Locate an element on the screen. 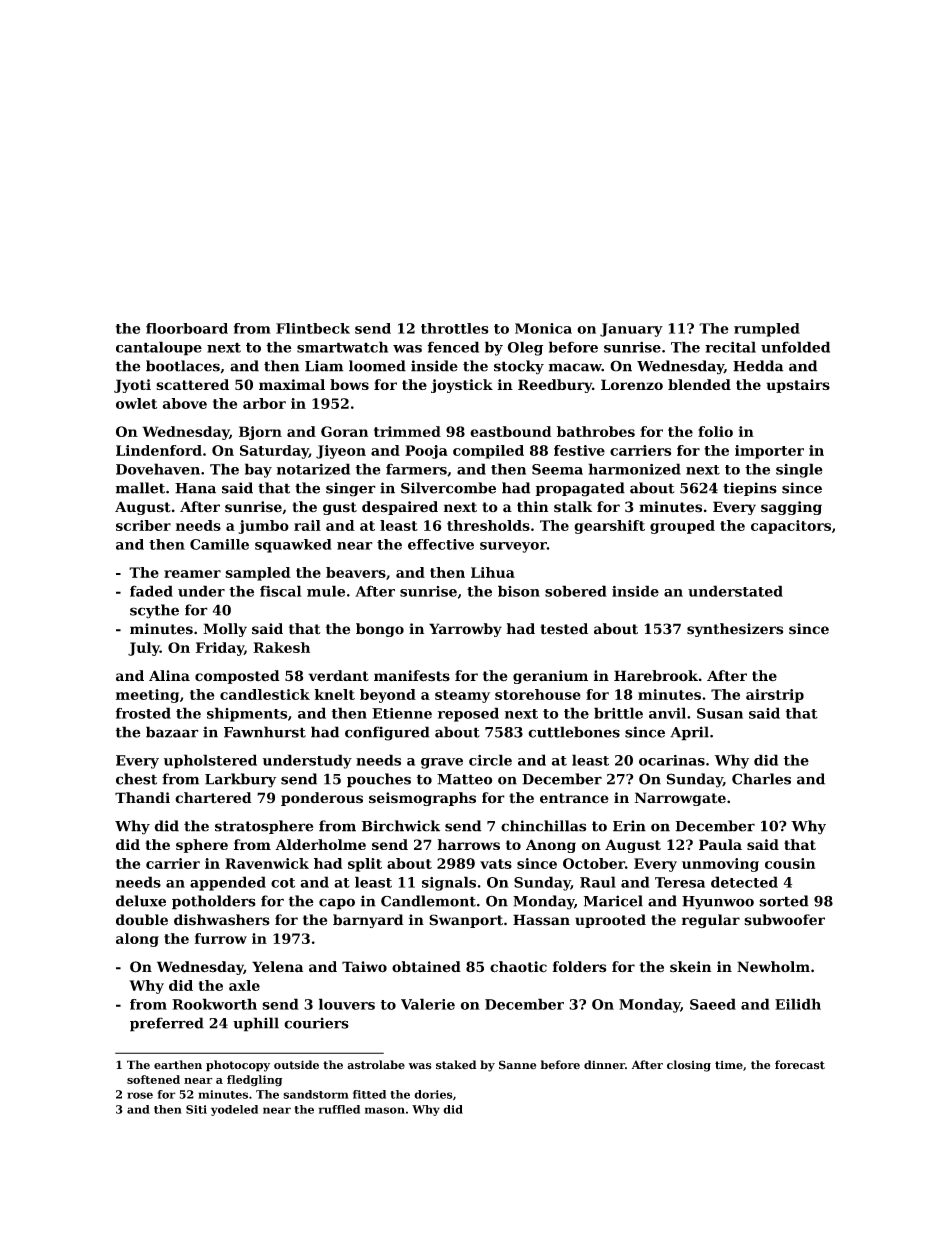 The height and width of the screenshot is (1233, 952). arbor is located at coordinates (264, 403).
